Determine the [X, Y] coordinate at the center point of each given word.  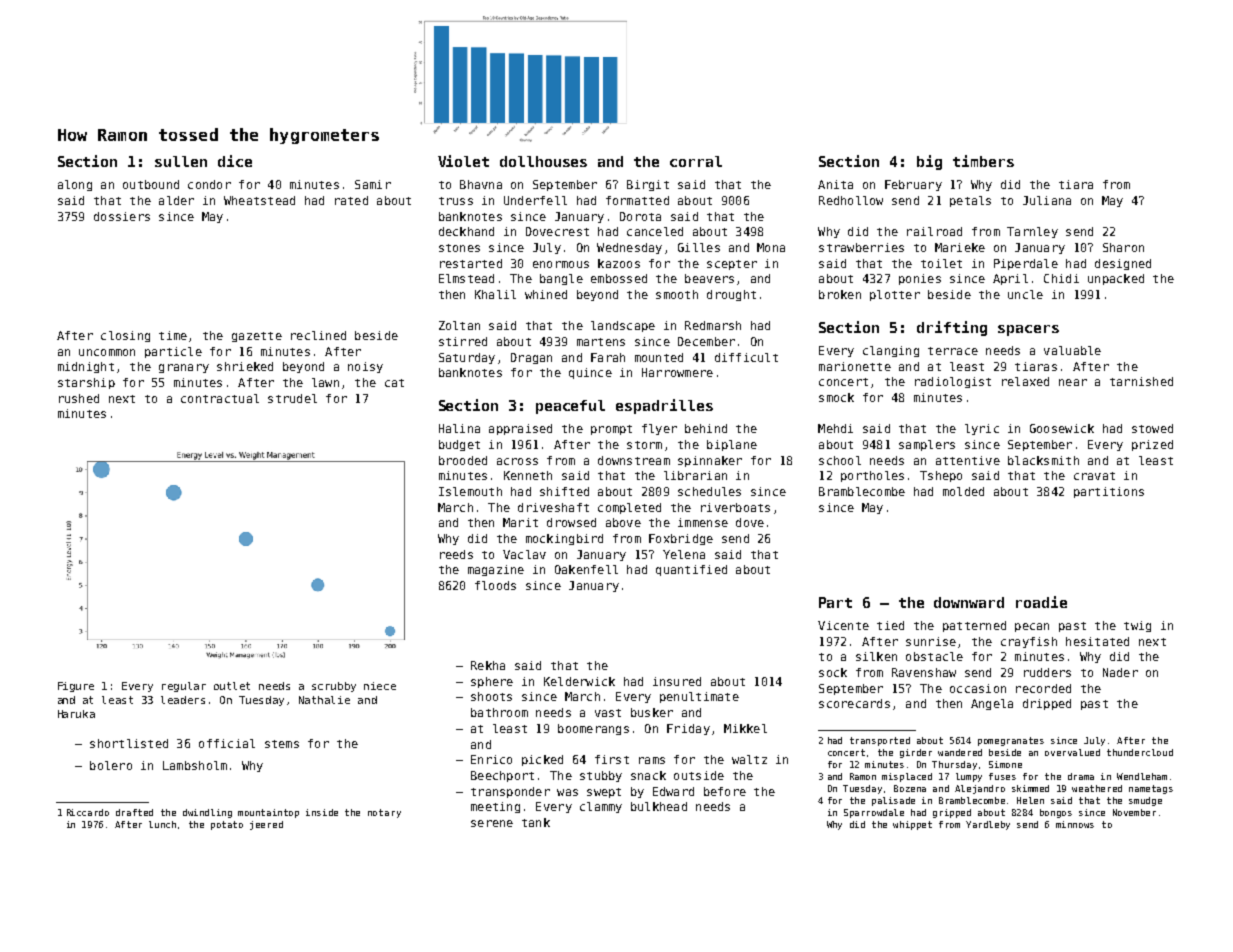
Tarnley [1032, 232]
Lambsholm [195, 765]
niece [380, 686]
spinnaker [710, 461]
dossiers [122, 216]
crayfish [1029, 642]
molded [963, 491]
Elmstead [466, 278]
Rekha [488, 665]
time [173, 335]
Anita [835, 184]
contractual [220, 398]
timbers [983, 161]
